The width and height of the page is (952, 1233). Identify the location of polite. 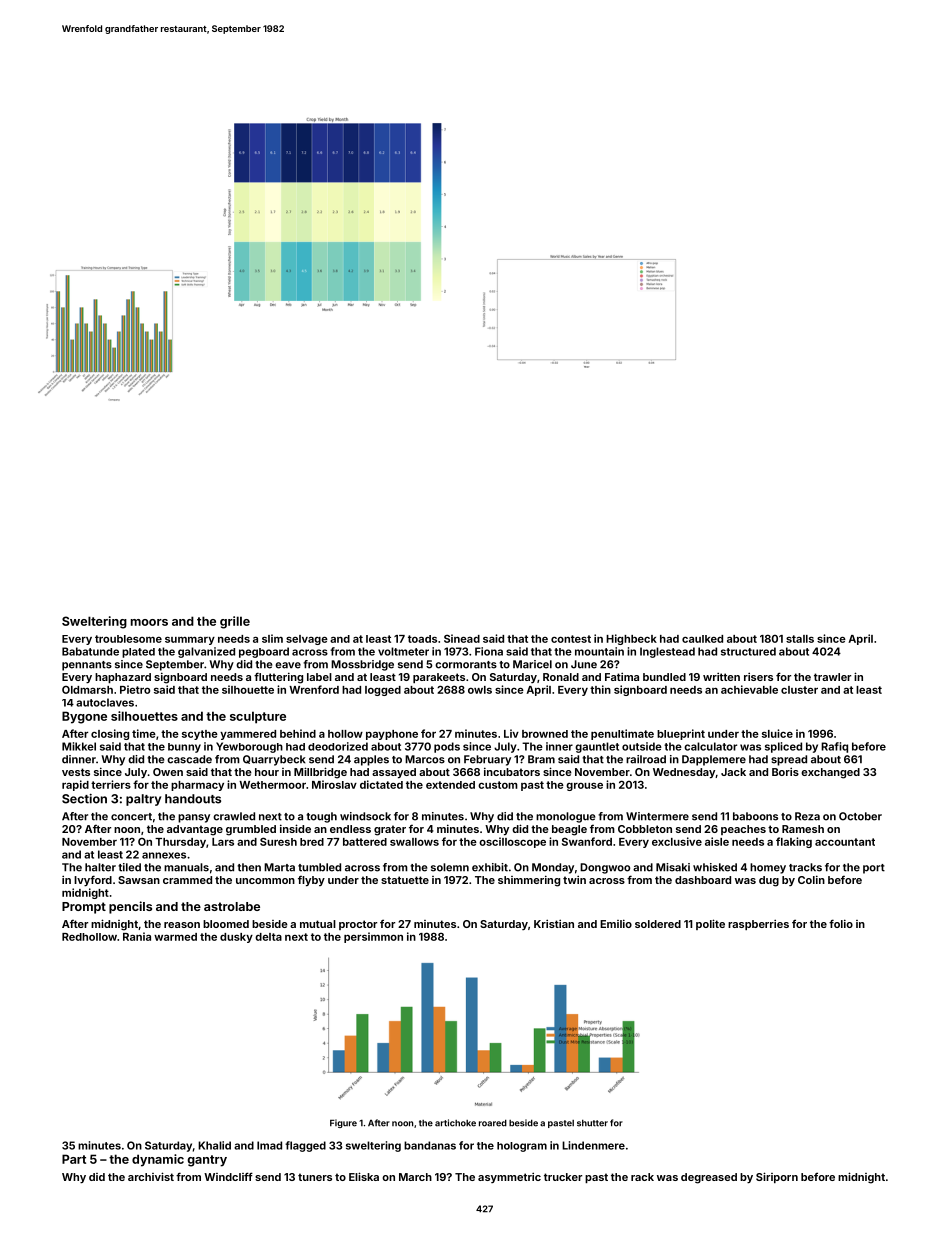
(710, 924).
